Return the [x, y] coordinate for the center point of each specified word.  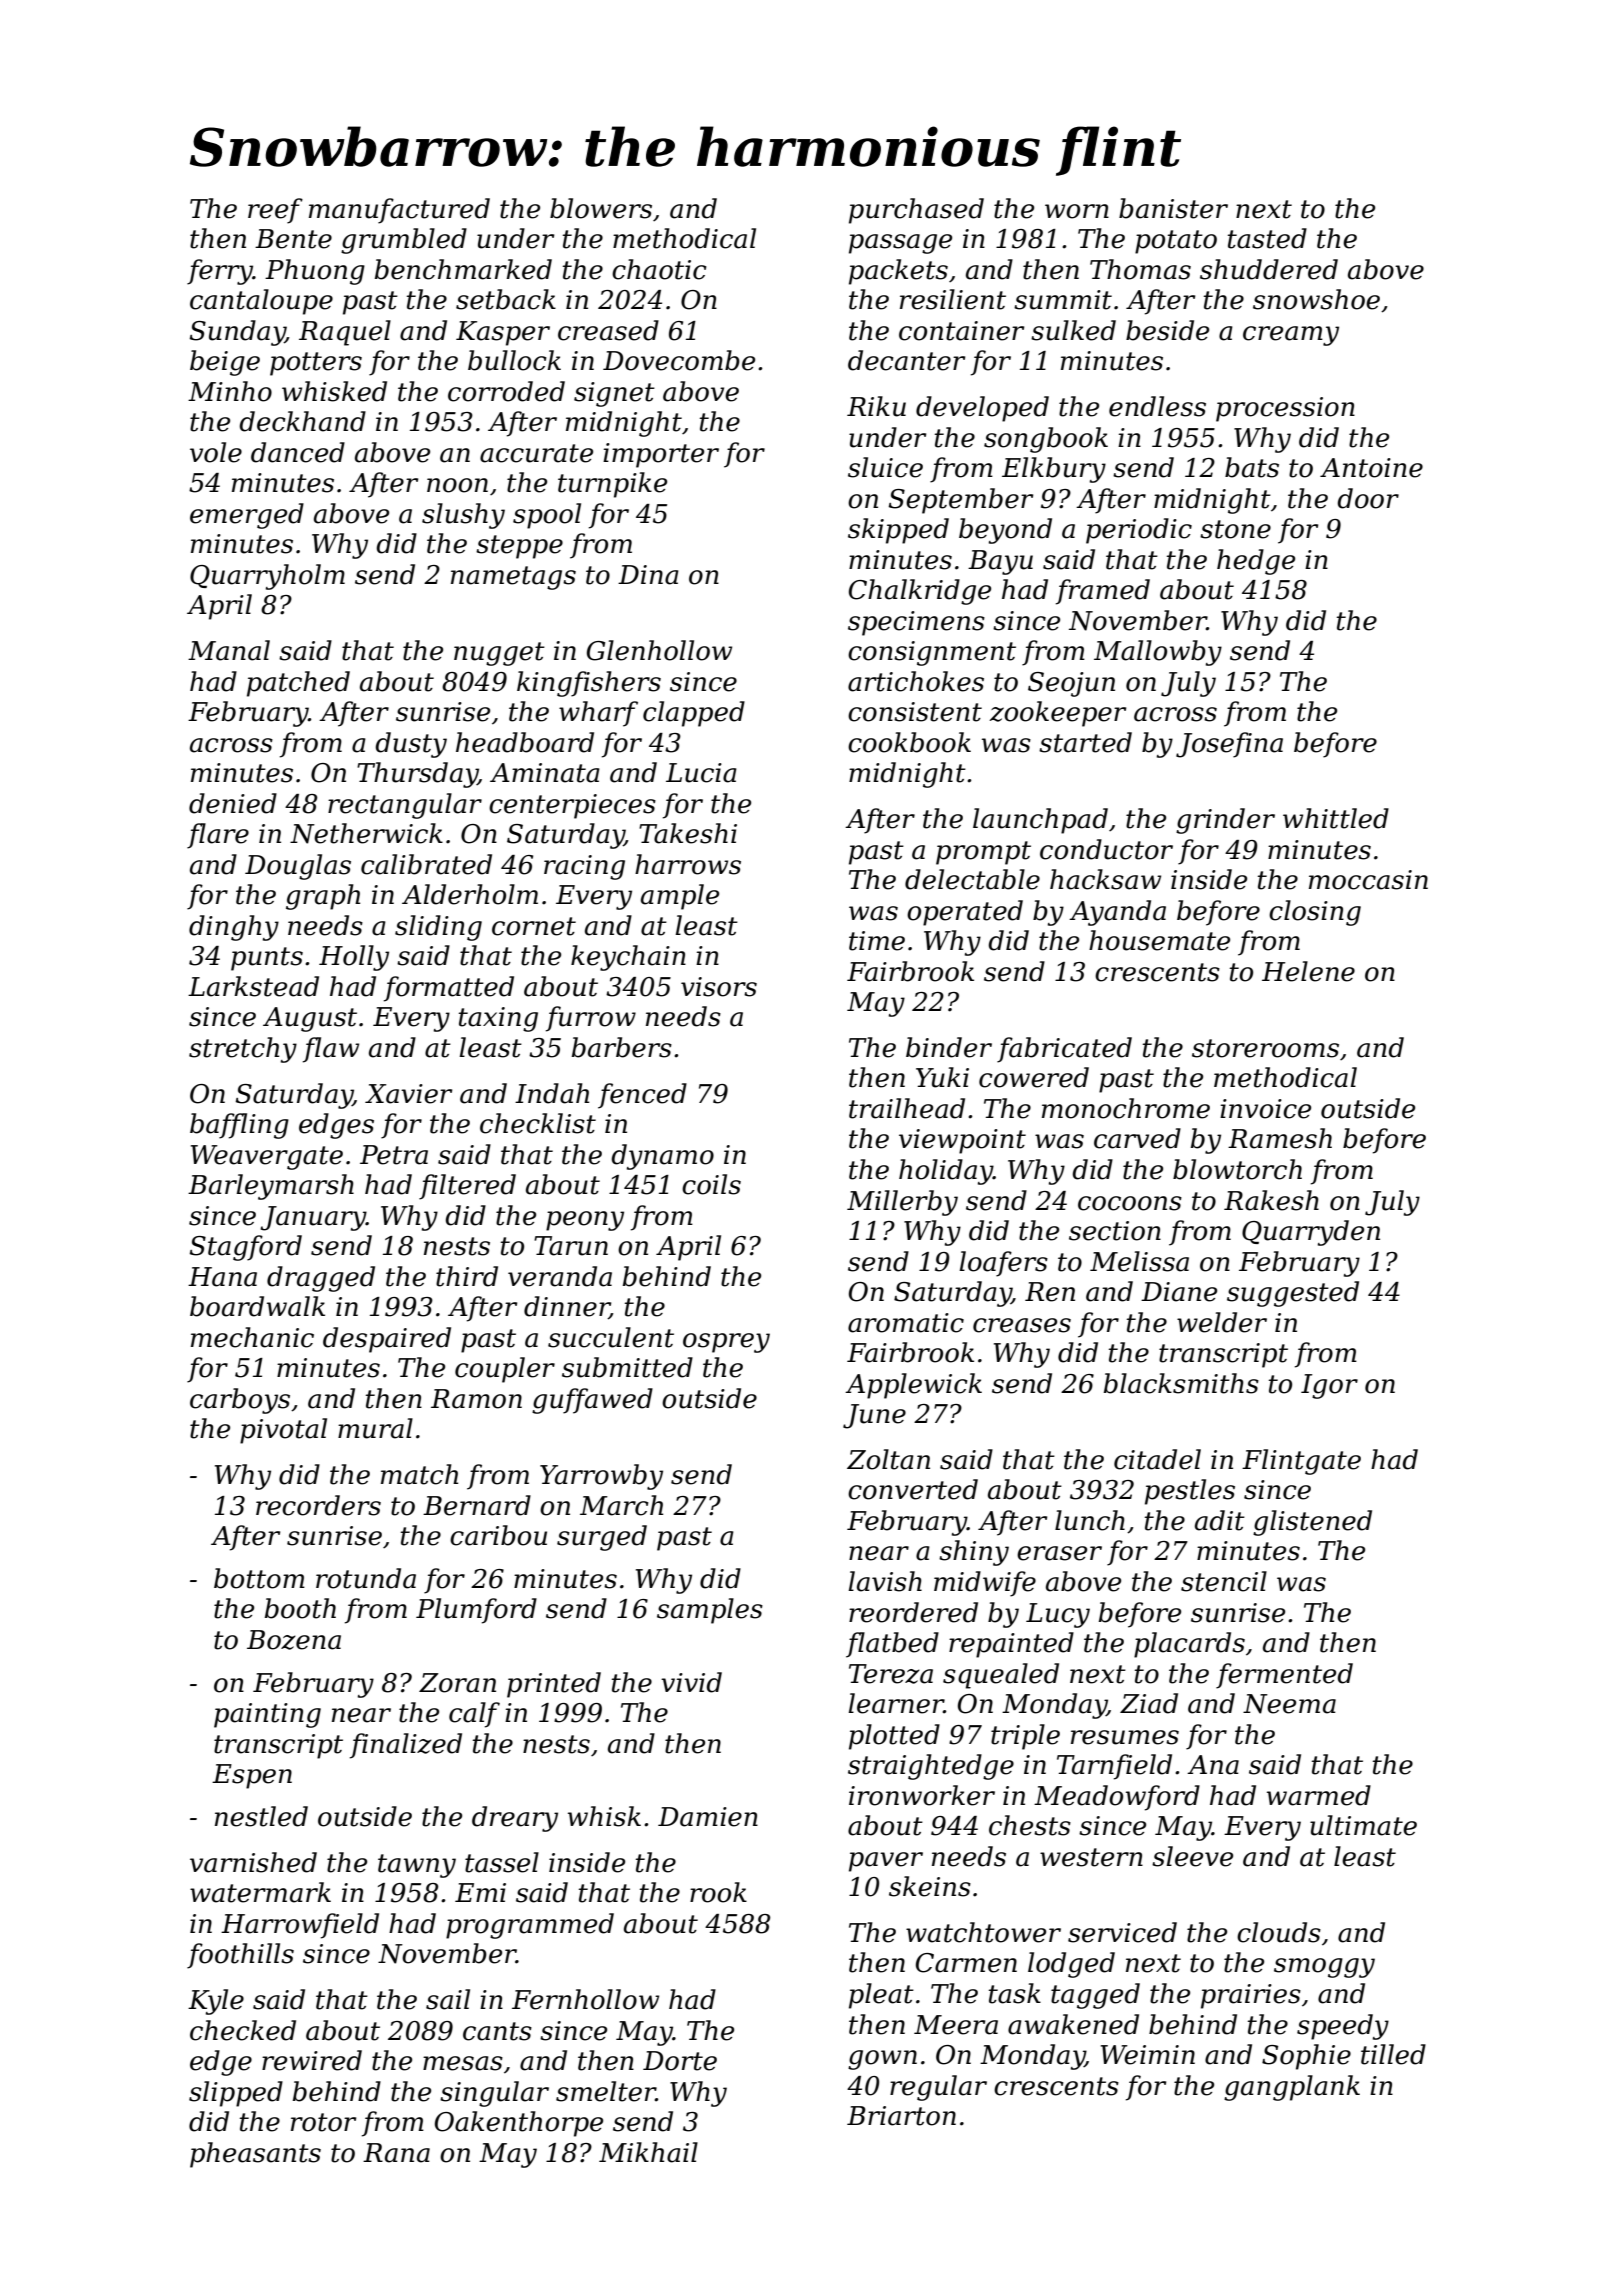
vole [216, 452]
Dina [648, 575]
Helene [1308, 971]
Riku [876, 406]
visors [719, 987]
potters [316, 364]
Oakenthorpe [519, 2124]
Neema [1289, 1704]
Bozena [294, 1640]
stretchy [243, 1050]
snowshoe [1316, 299]
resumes [1125, 1737]
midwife [985, 1584]
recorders [318, 1505]
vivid [691, 1682]
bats [1252, 467]
